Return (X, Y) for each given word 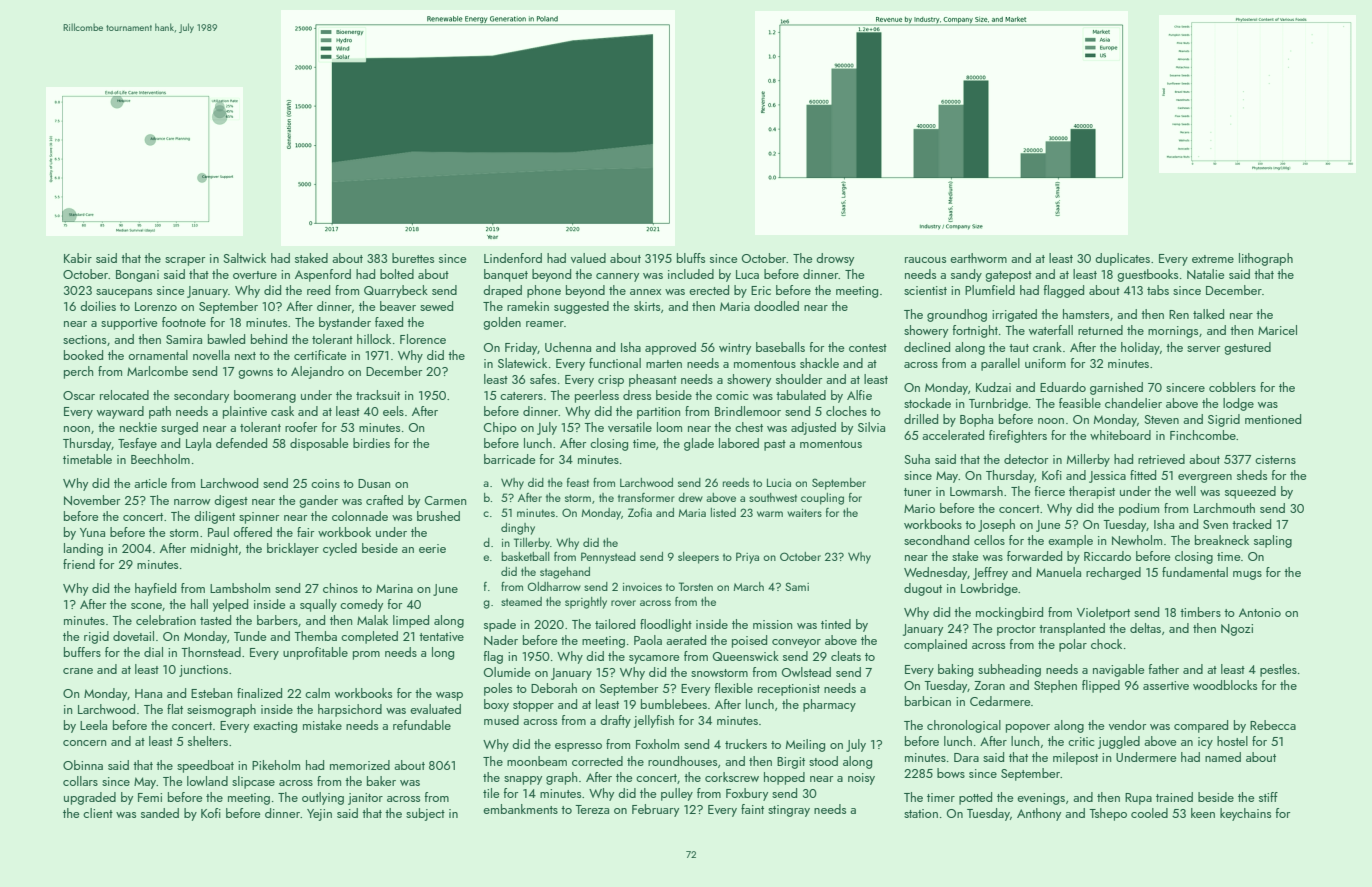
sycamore (654, 659)
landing (83, 549)
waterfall (1051, 330)
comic (732, 395)
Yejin (319, 815)
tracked (1251, 524)
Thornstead (211, 652)
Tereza (592, 809)
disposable (319, 444)
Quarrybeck (396, 291)
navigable (1118, 670)
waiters (804, 513)
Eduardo (1063, 387)
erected (709, 290)
